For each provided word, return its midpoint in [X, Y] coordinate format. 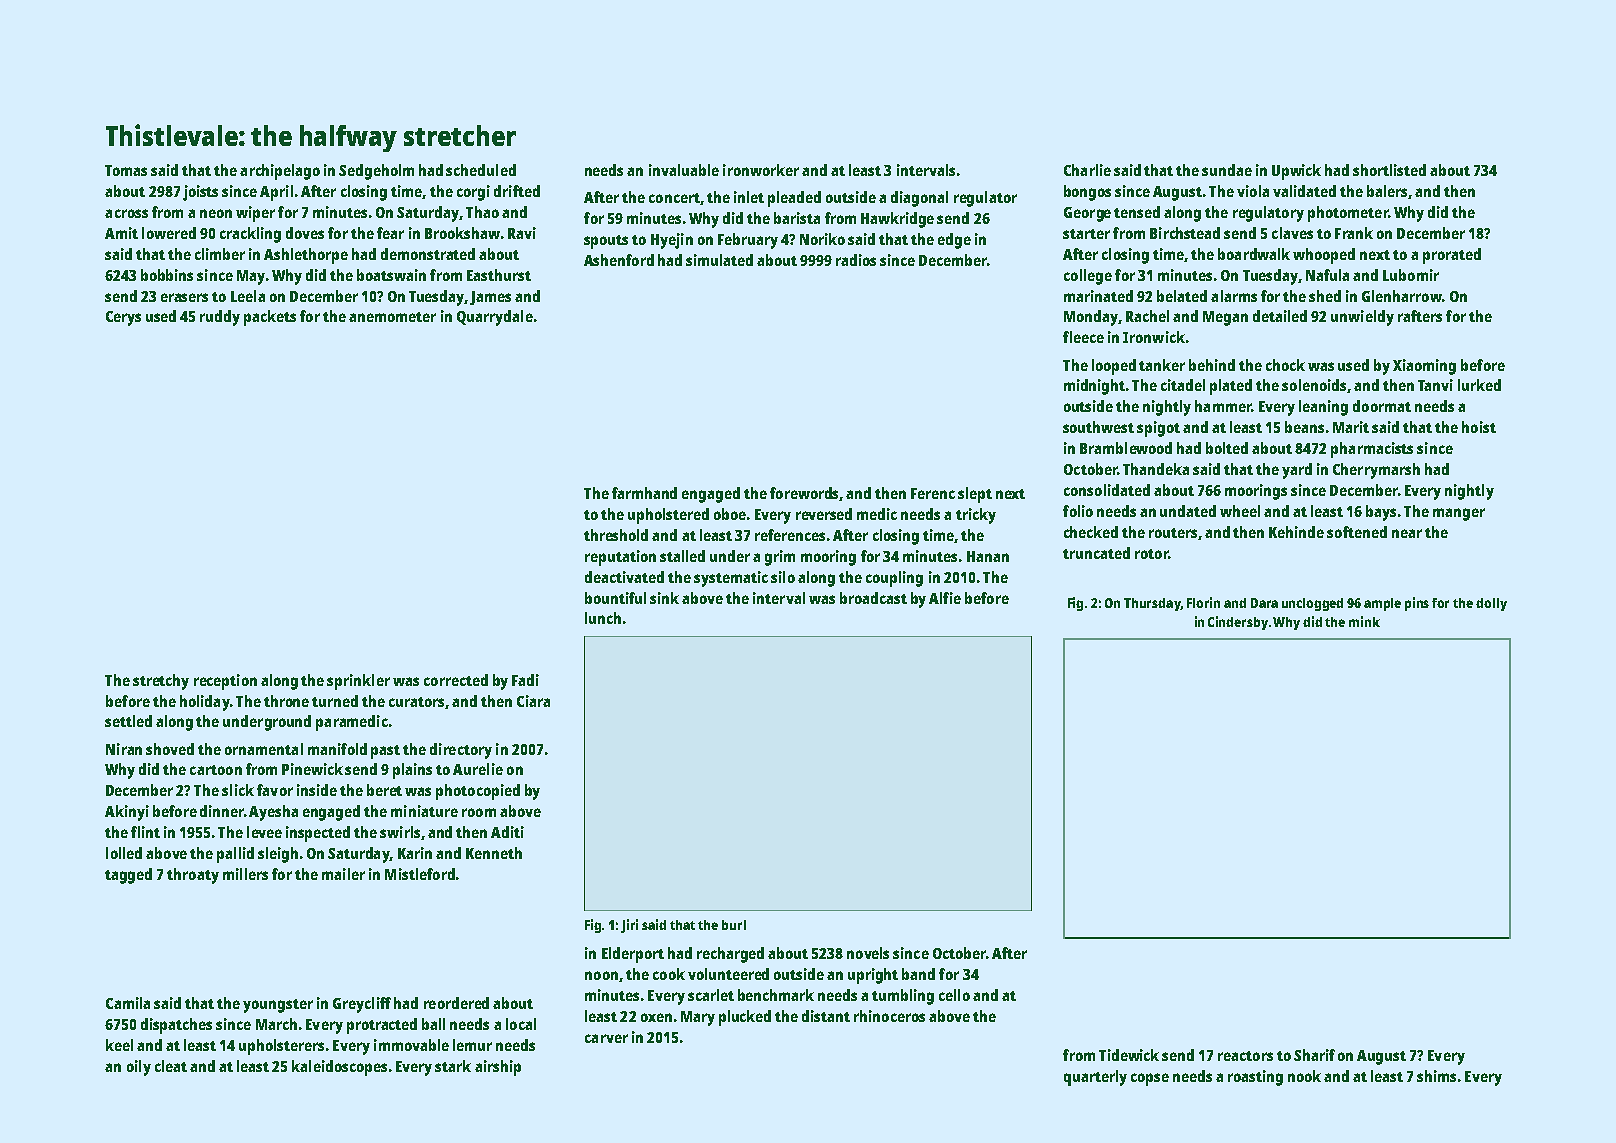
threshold [616, 535]
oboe [730, 514]
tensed [1137, 212]
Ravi [522, 233]
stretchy [161, 682]
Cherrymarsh [1376, 471]
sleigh [278, 855]
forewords [804, 493]
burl [734, 925]
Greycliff [362, 1005]
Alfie [945, 598]
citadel [1183, 385]
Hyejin [672, 241]
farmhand [644, 493]
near [1407, 533]
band [918, 974]
